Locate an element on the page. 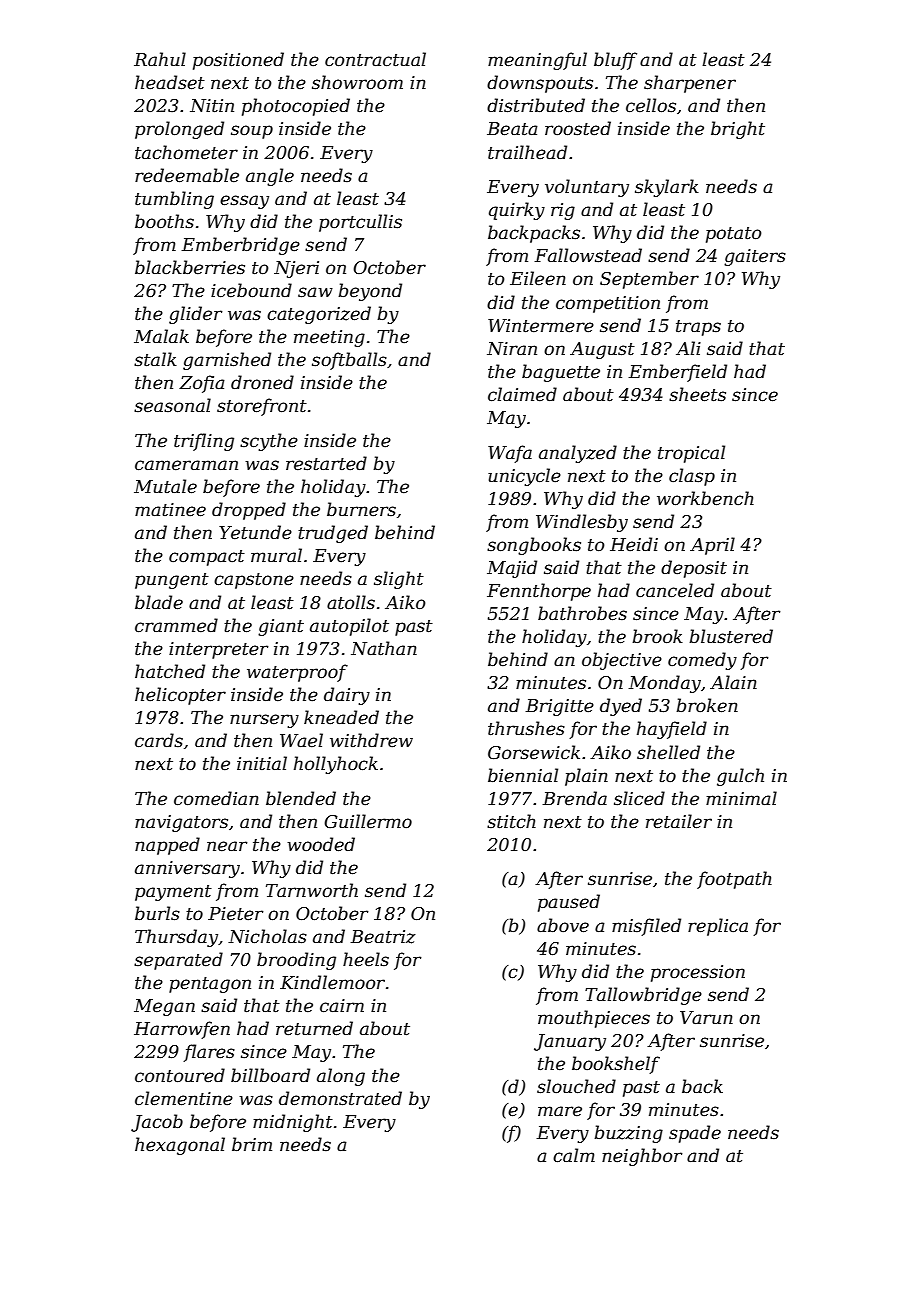  positioned is located at coordinates (238, 61).
